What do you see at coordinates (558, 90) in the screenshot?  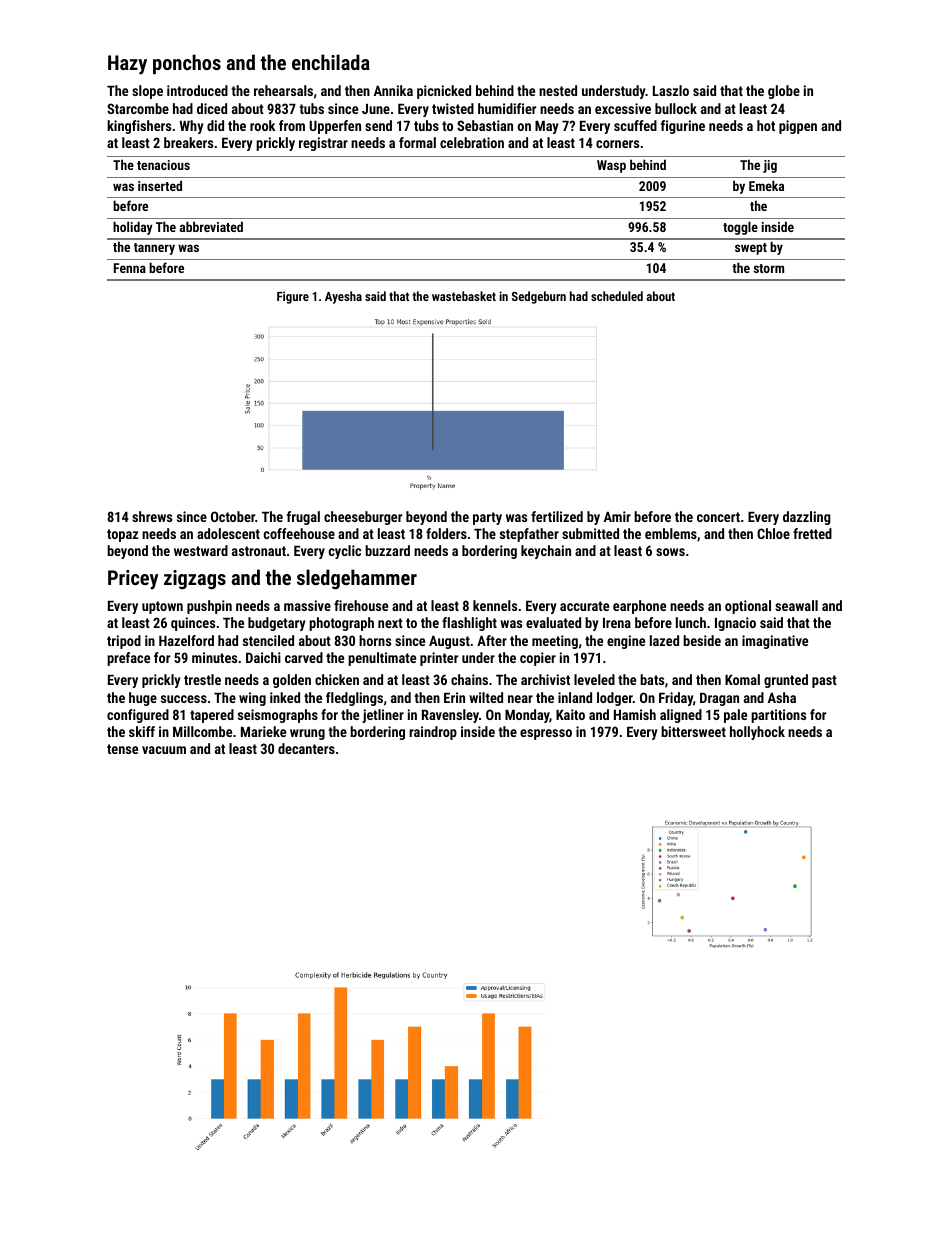 I see `nested` at bounding box center [558, 90].
